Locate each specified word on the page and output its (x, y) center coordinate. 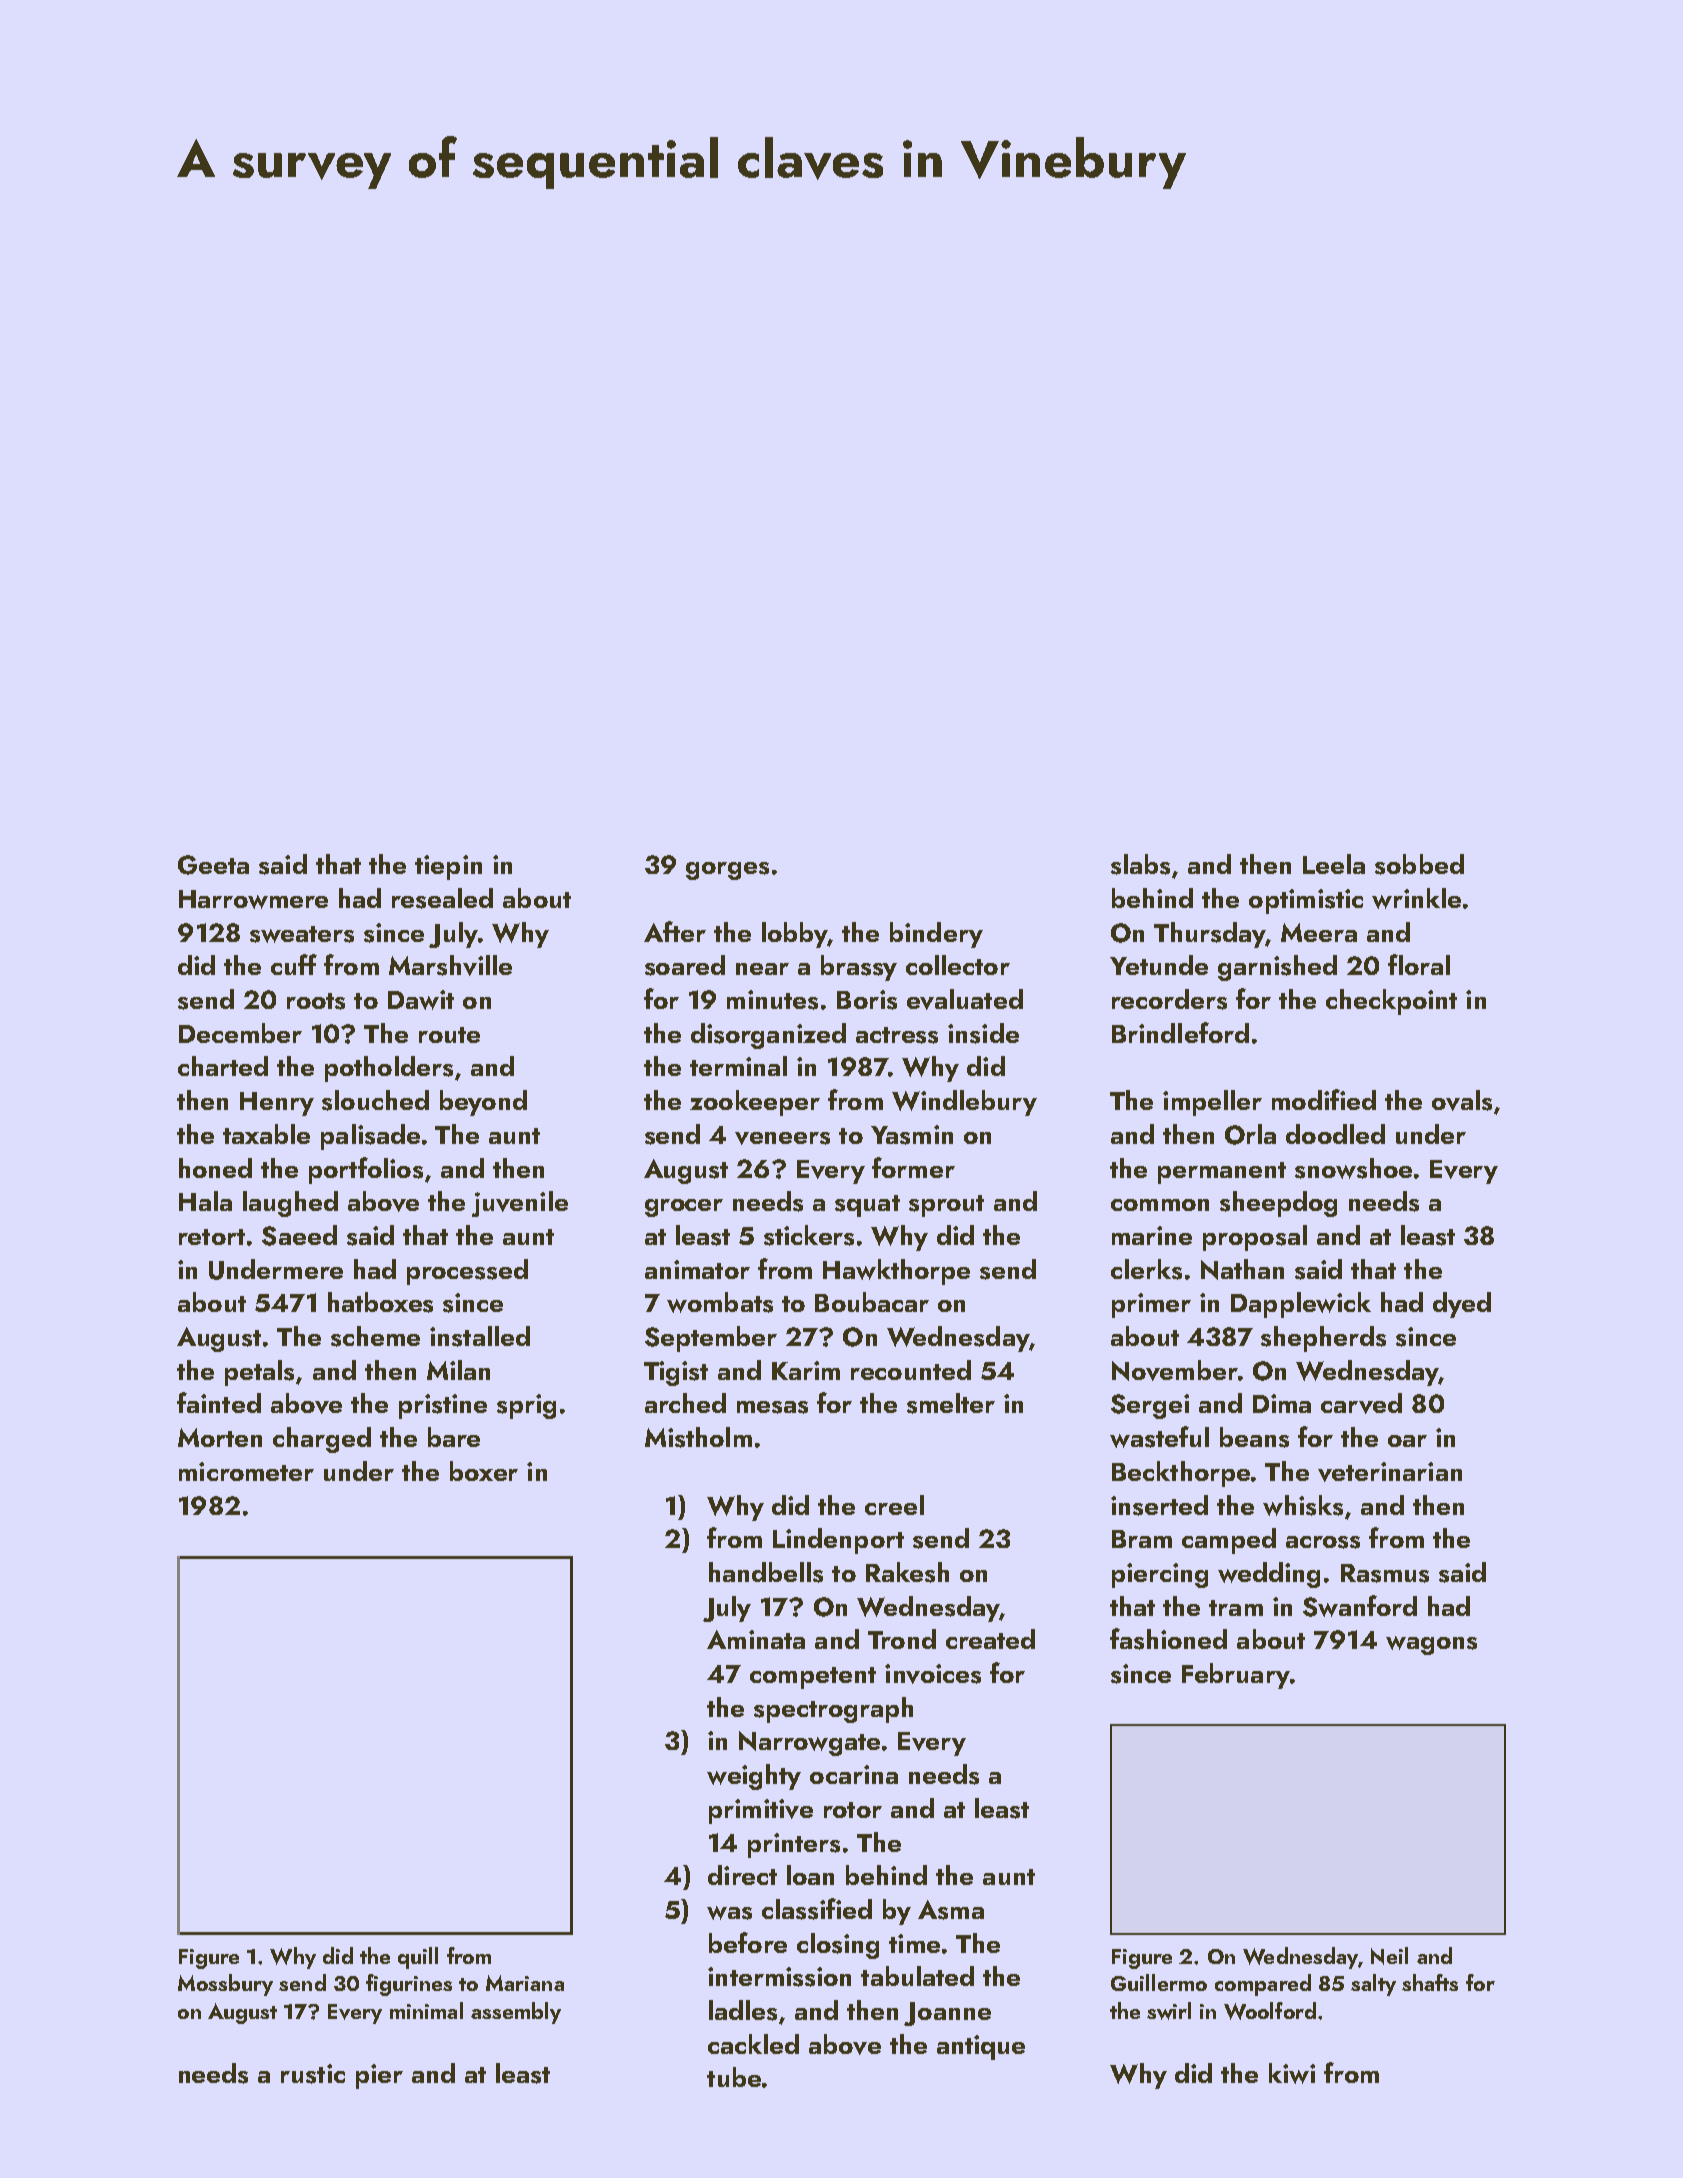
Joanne (947, 2014)
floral (1419, 964)
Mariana (525, 1983)
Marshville (450, 965)
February (1236, 1676)
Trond (902, 1639)
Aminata (756, 1639)
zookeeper (755, 1103)
